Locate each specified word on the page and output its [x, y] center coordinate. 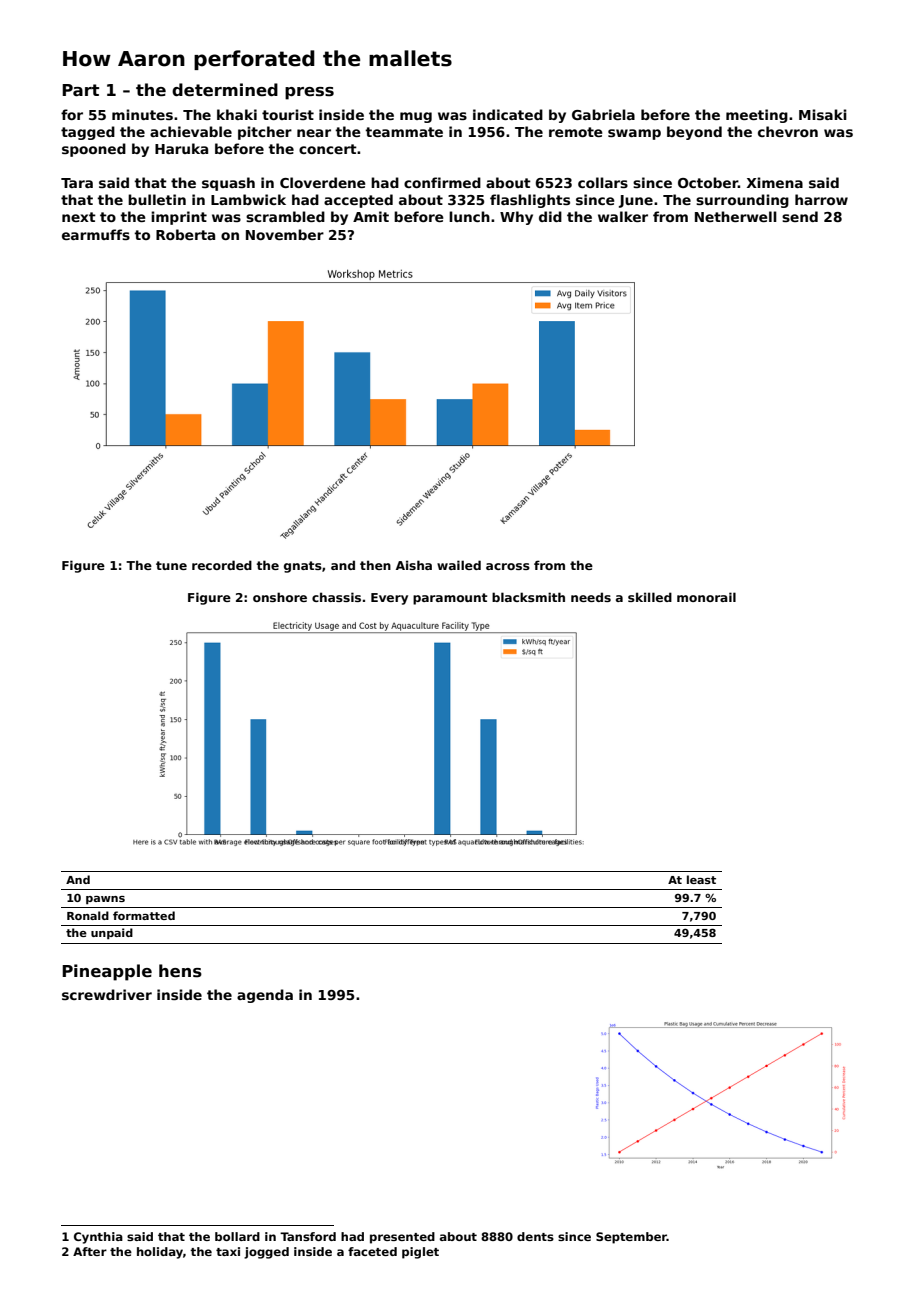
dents [535, 1236]
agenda [265, 996]
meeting [757, 116]
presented [402, 1238]
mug [416, 117]
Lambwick [248, 199]
